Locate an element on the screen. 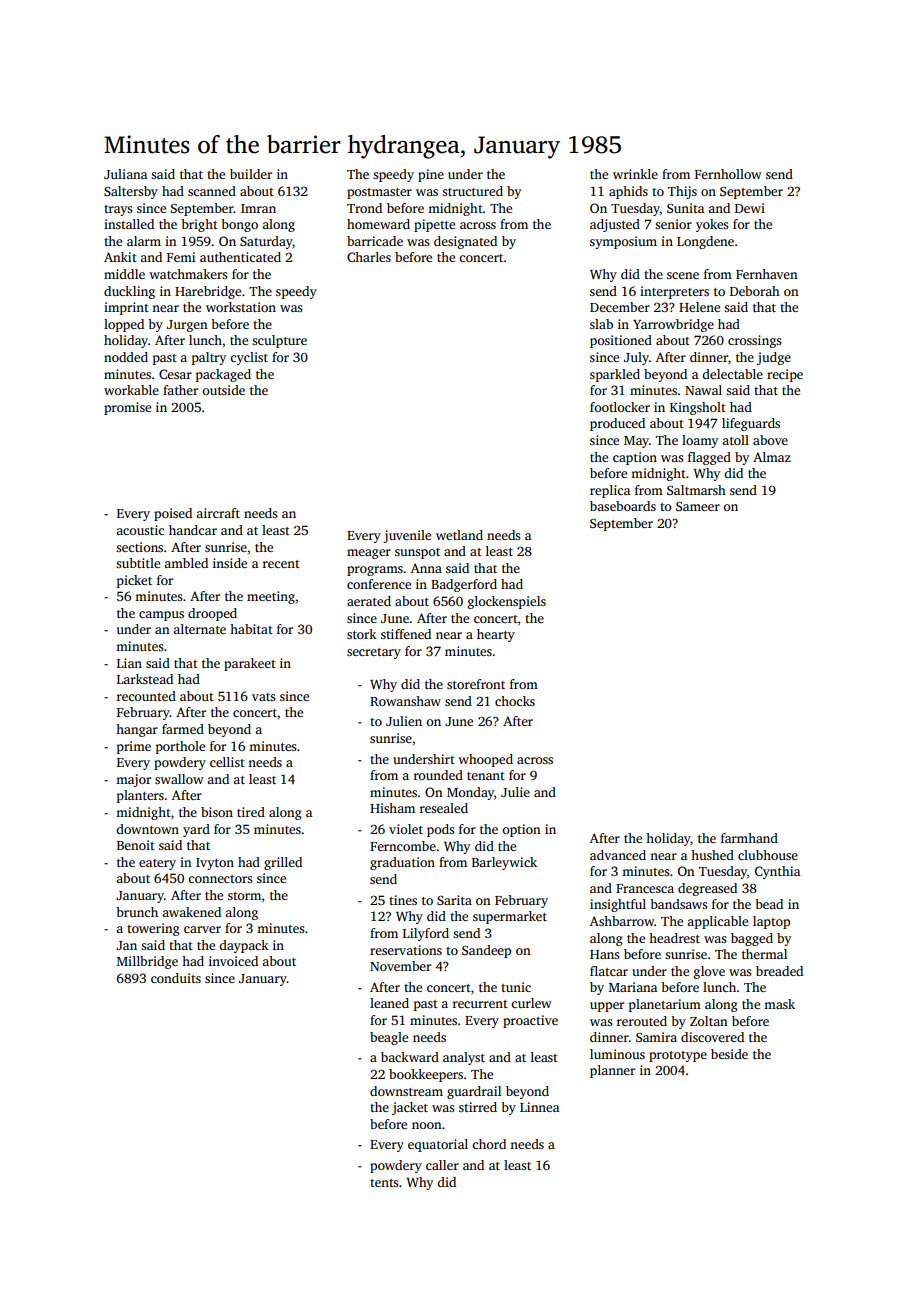 Image resolution: width=908 pixels, height=1316 pixels. tents is located at coordinates (384, 1183).
